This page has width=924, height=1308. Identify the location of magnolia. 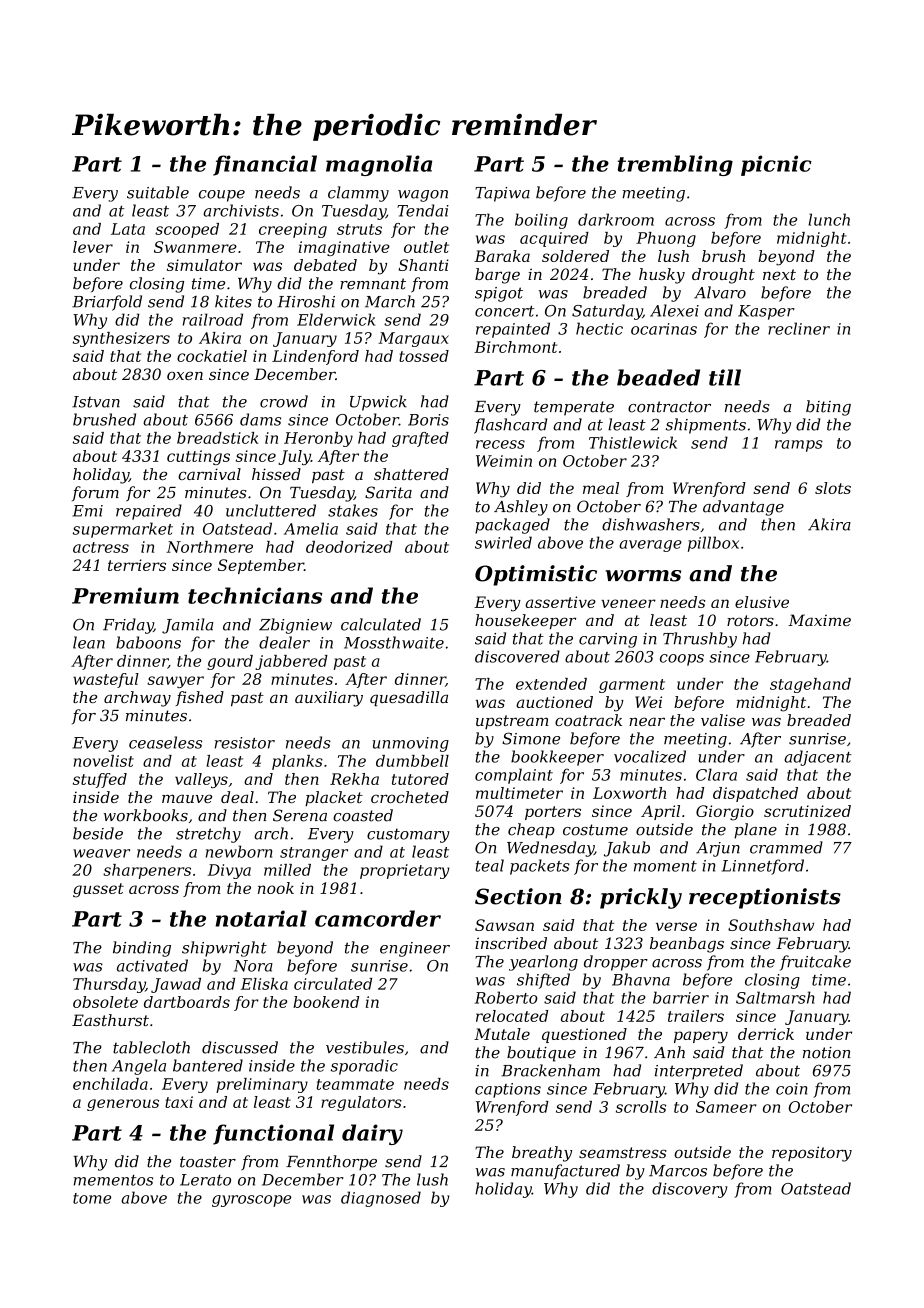
(379, 165).
